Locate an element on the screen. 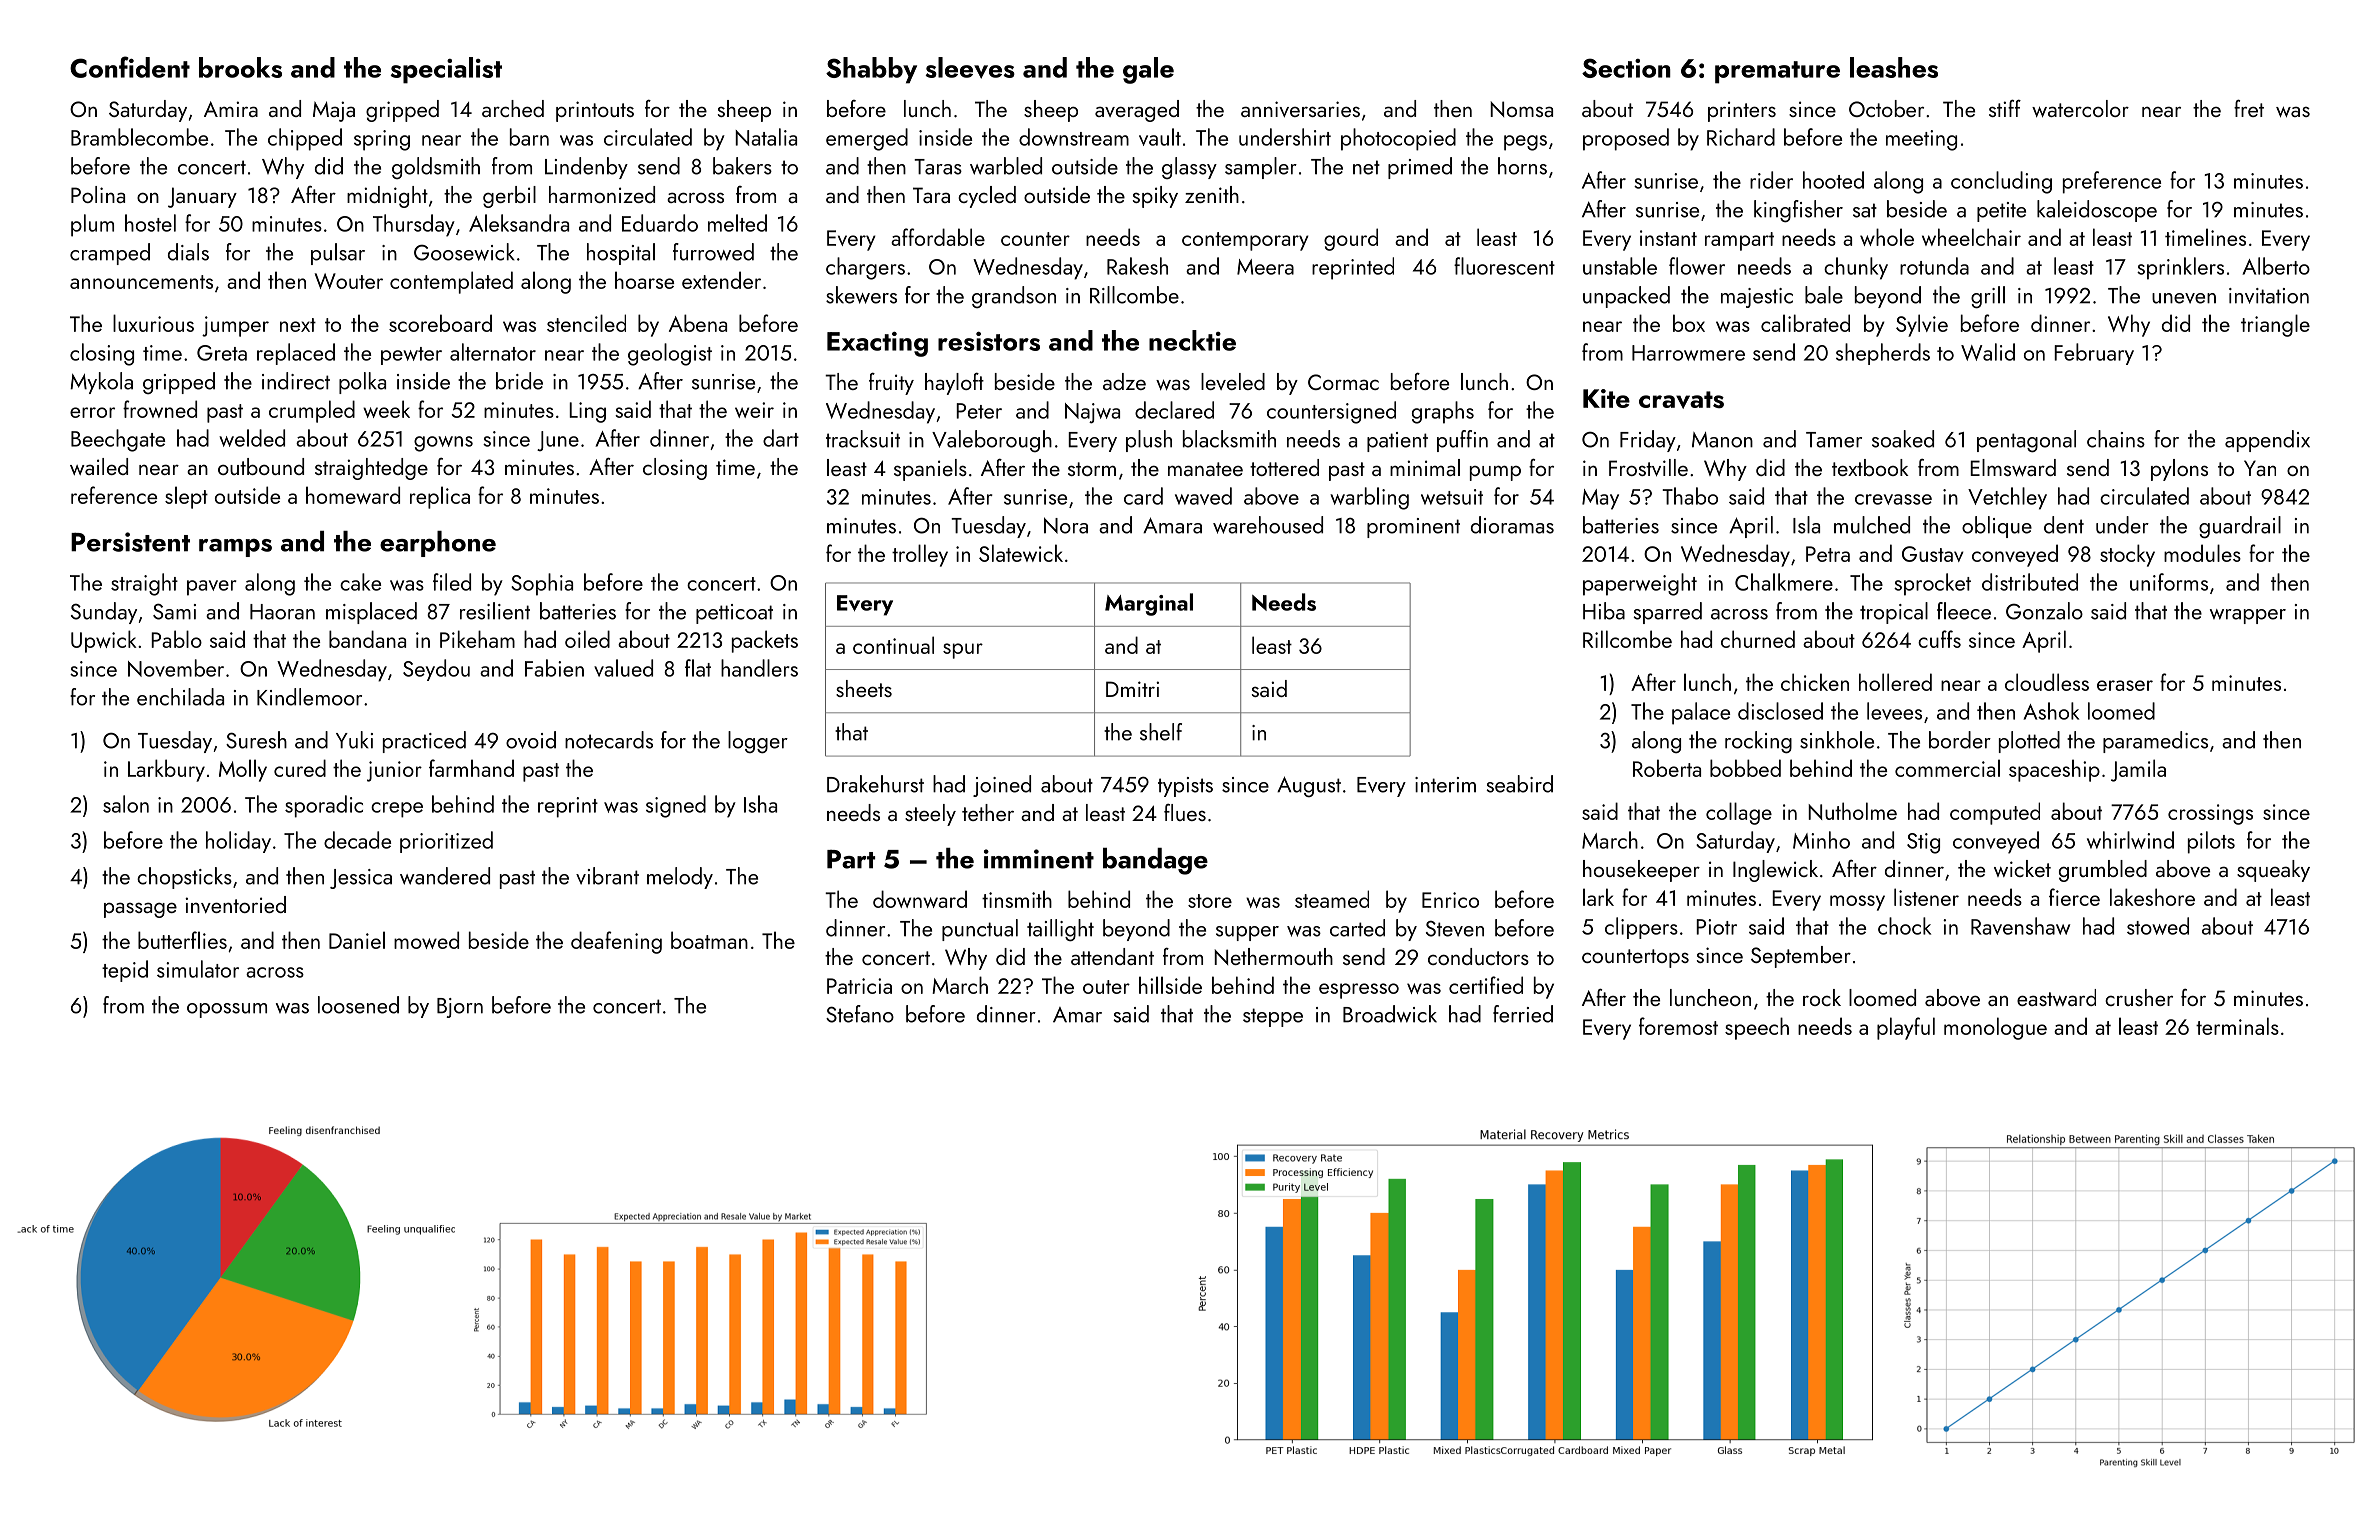 Image resolution: width=2380 pixels, height=1540 pixels. Lindenby is located at coordinates (586, 168).
